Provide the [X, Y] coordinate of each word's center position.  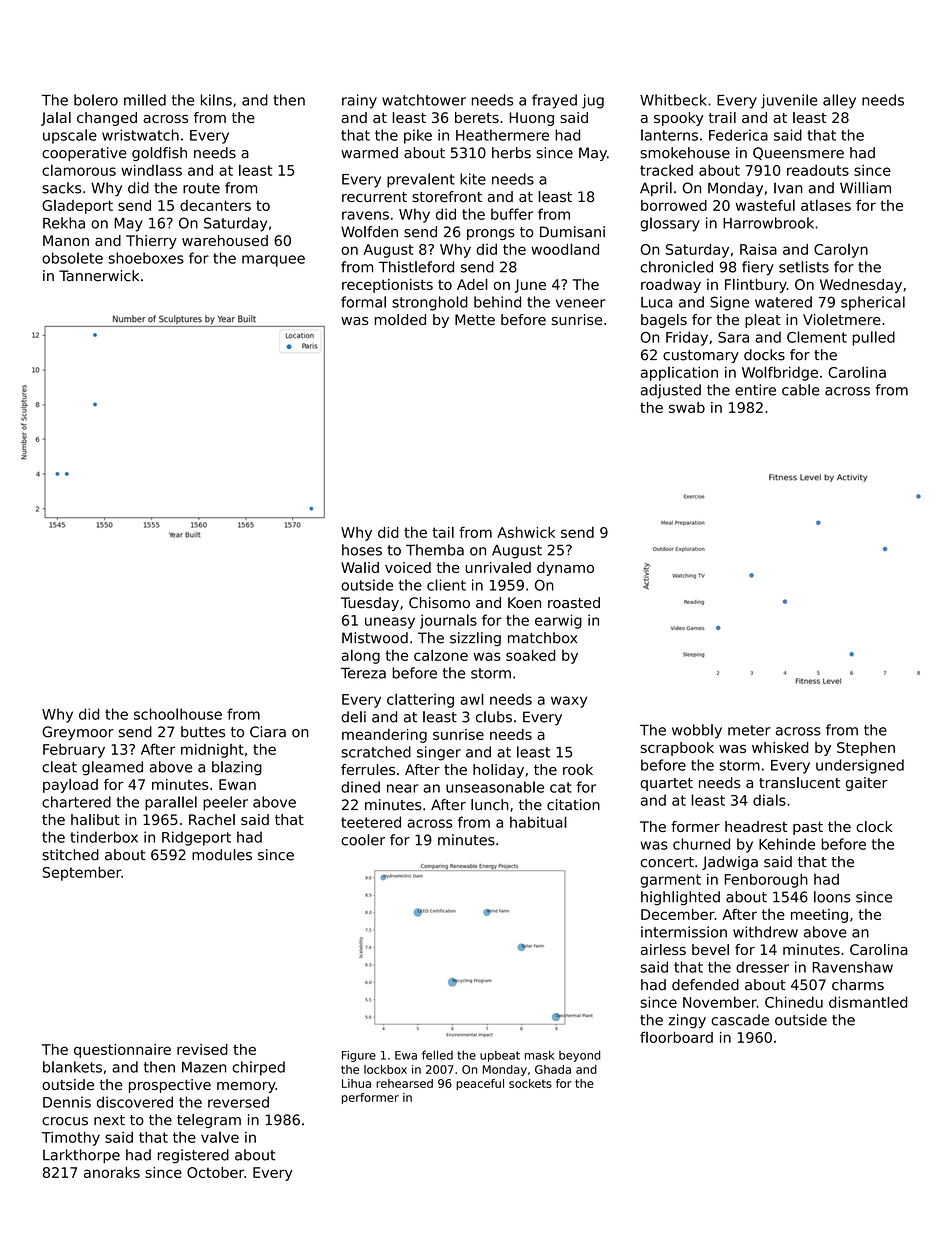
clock [874, 826]
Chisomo [439, 603]
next [109, 1120]
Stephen [866, 749]
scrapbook [677, 749]
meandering [384, 736]
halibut [95, 819]
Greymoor [78, 733]
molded [400, 319]
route [201, 188]
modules [222, 855]
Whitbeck [673, 100]
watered [783, 302]
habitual [538, 822]
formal [363, 302]
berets [477, 117]
